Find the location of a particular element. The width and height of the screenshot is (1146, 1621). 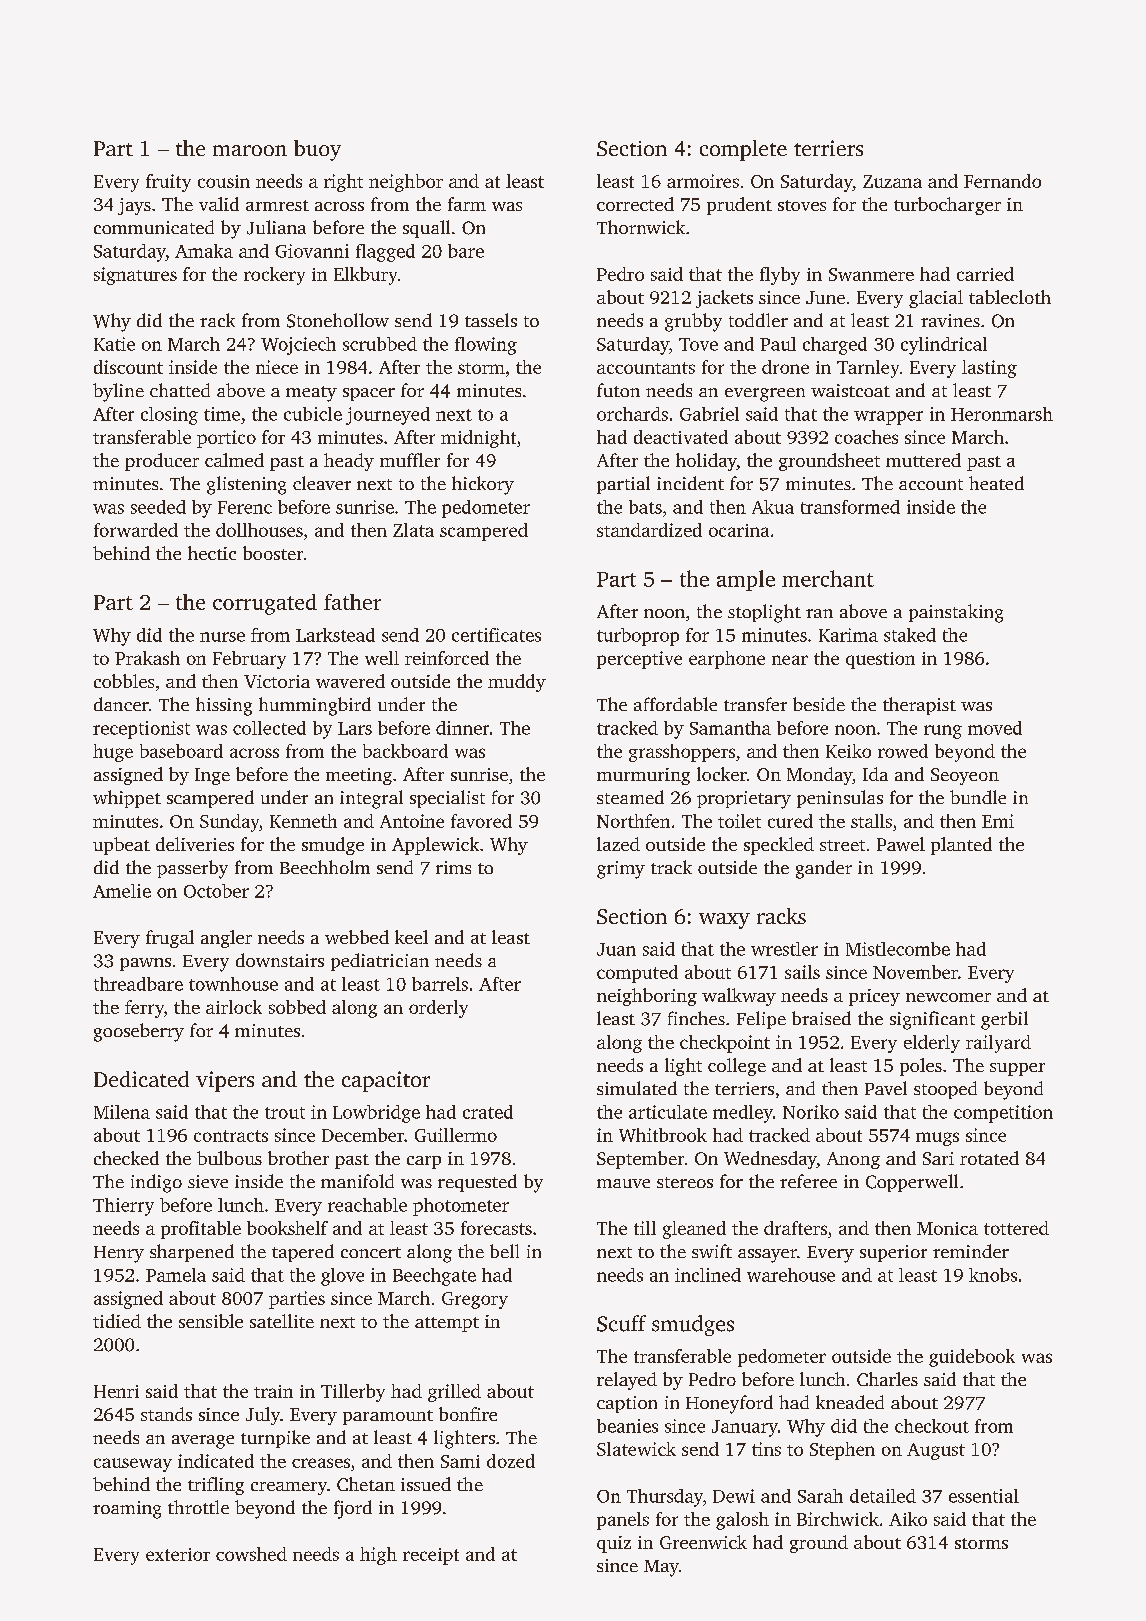

downstairs is located at coordinates (280, 960).
